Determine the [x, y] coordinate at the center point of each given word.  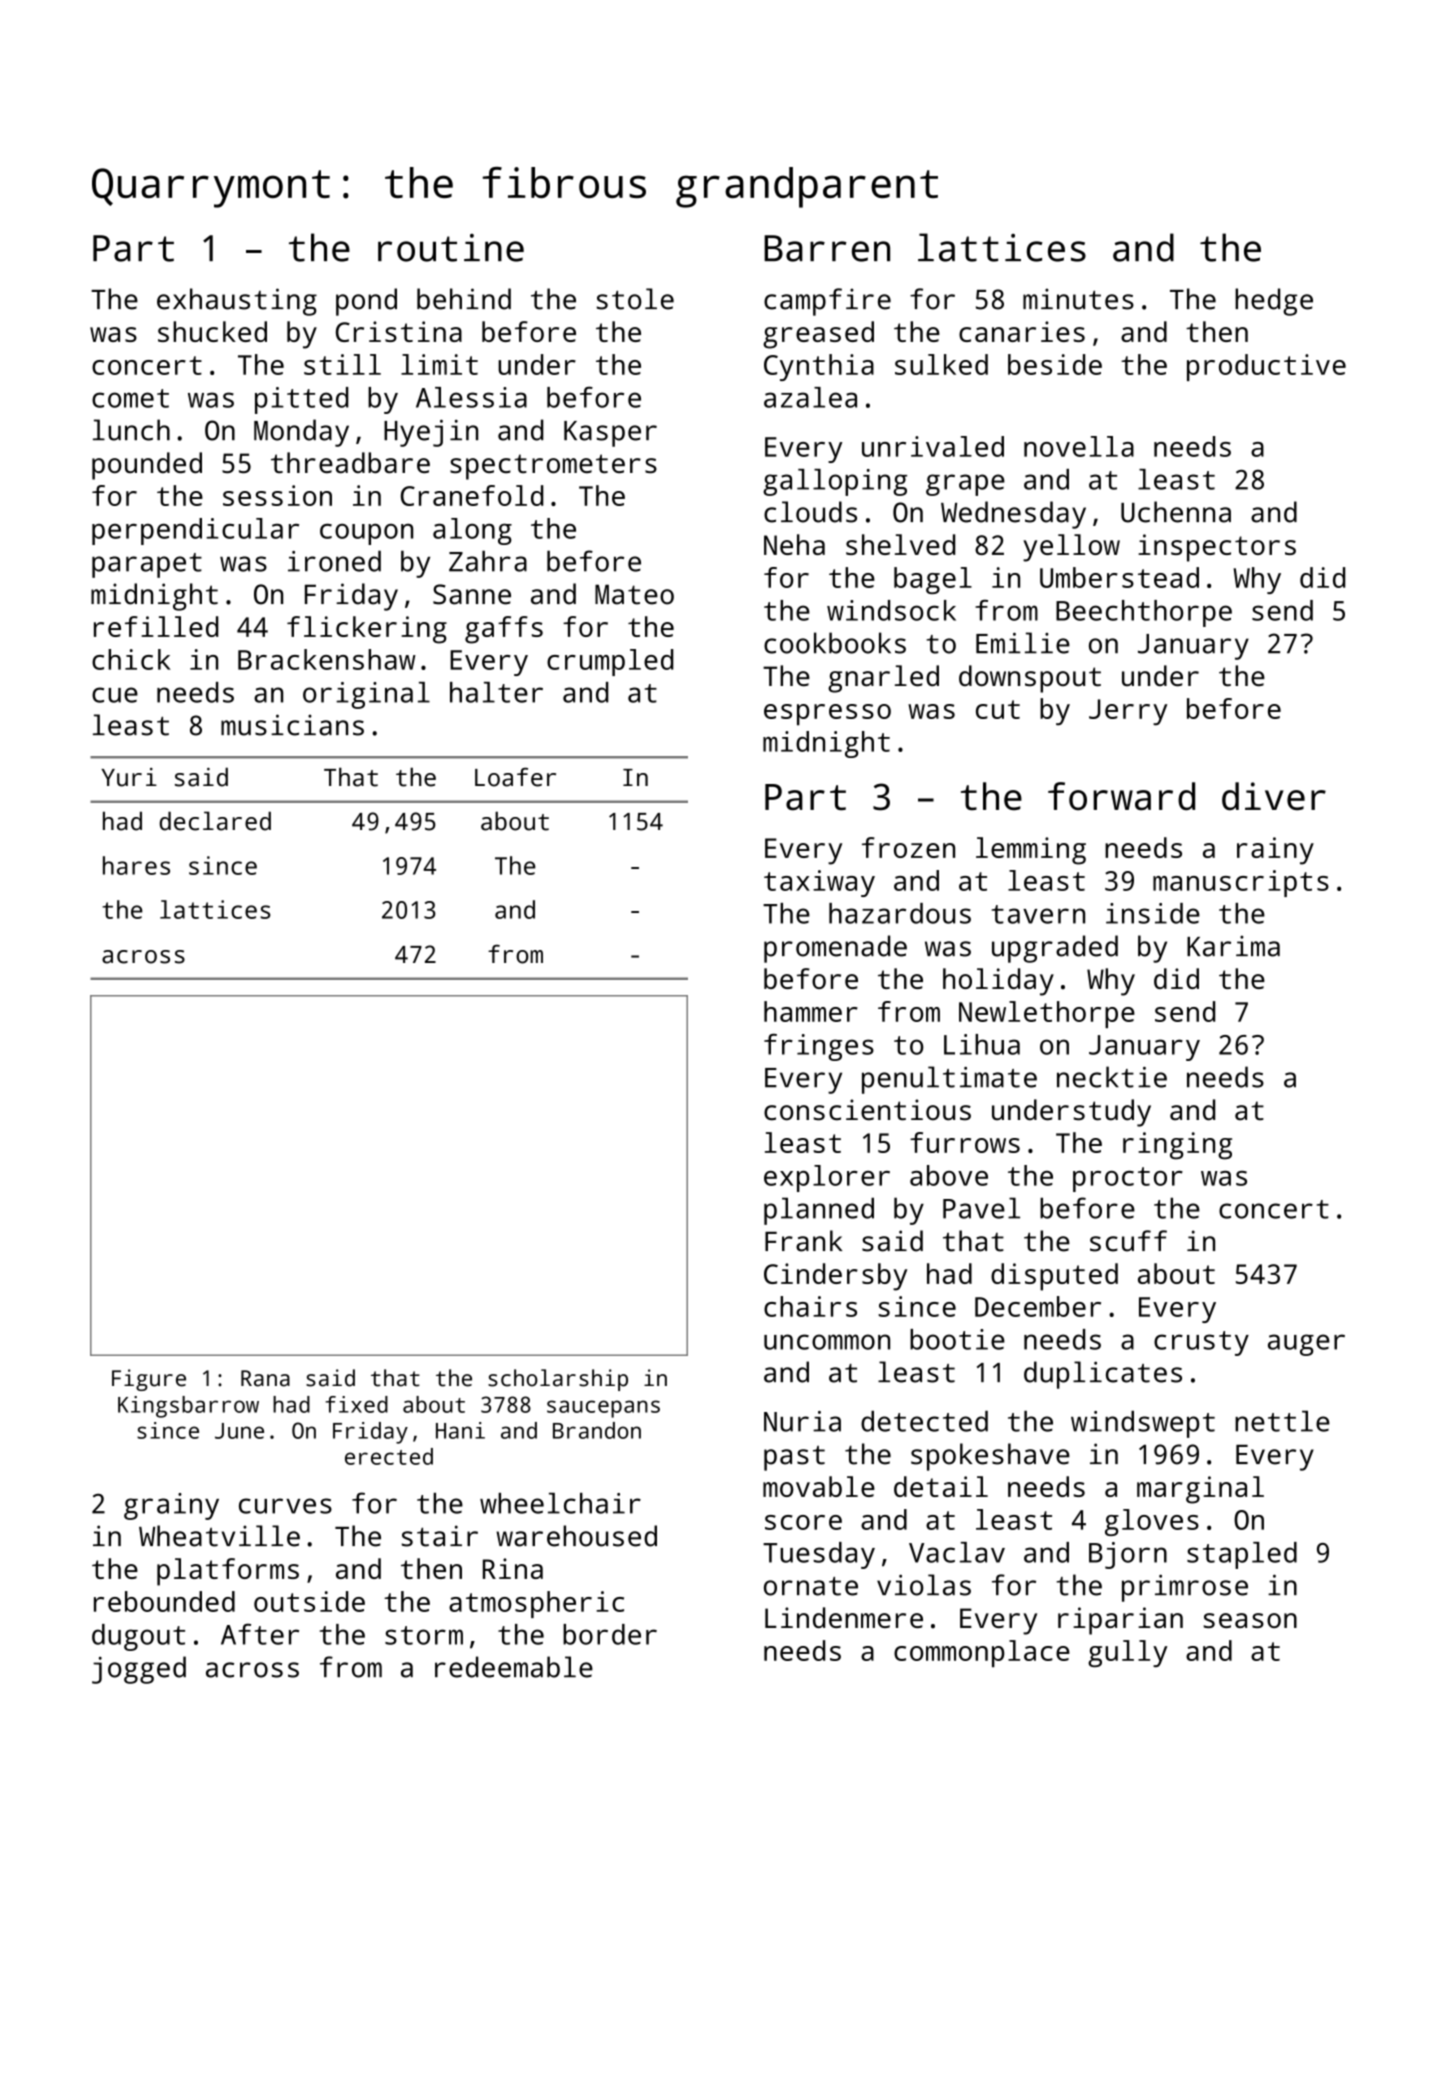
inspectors [1217, 548]
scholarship [558, 1380]
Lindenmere [844, 1617]
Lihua [982, 1044]
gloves [1152, 1522]
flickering [367, 630]
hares [136, 865]
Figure [149, 1380]
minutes [1078, 299]
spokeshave [990, 1457]
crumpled [610, 662]
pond [366, 302]
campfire [827, 302]
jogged [139, 1670]
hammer [811, 1011]
